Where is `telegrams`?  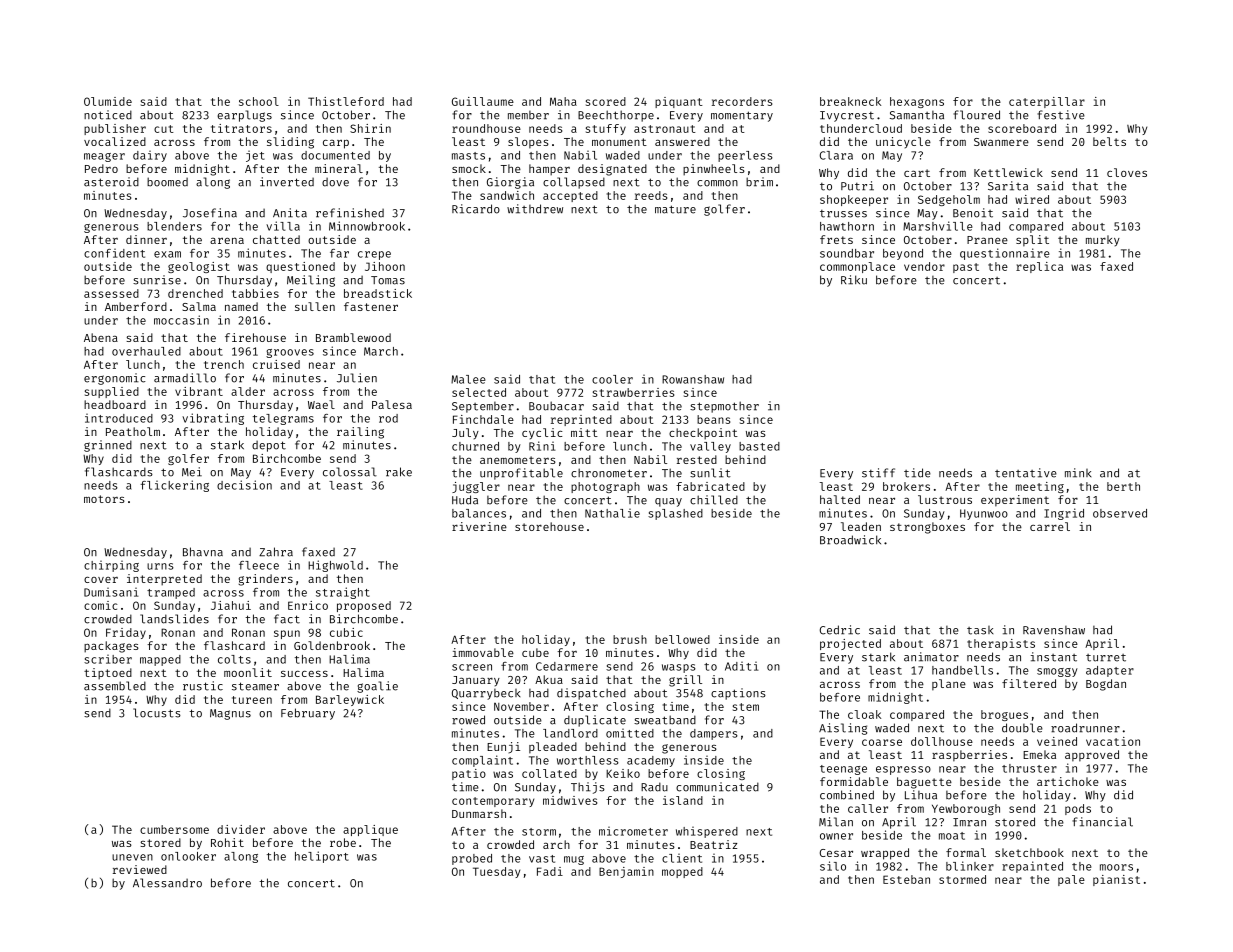
telegrams is located at coordinates (283, 419).
